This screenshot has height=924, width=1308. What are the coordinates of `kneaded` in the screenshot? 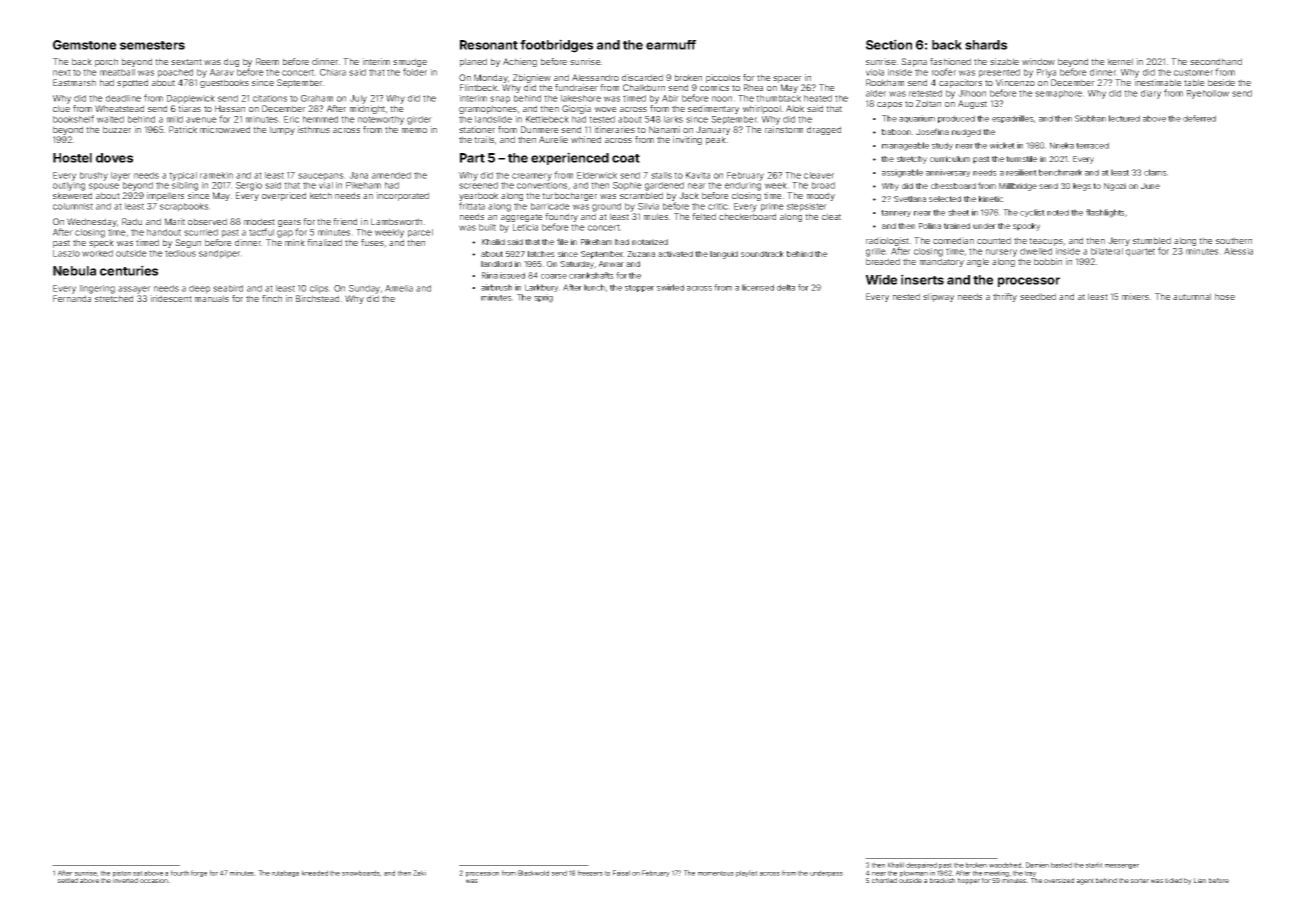 It's located at (315, 873).
